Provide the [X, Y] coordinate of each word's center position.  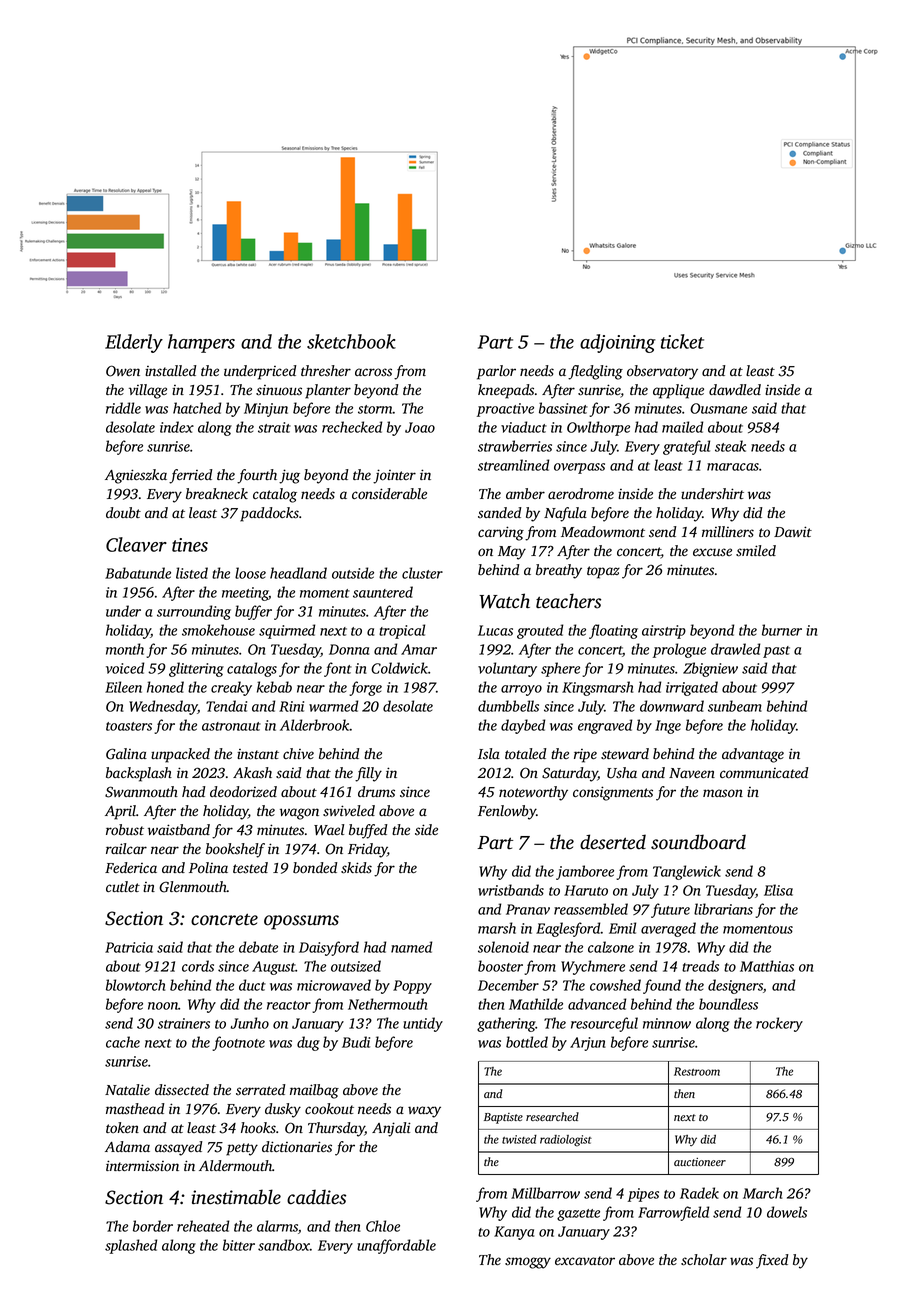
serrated [261, 1089]
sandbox [284, 1245]
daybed [523, 726]
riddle [123, 408]
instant [258, 754]
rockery [779, 1024]
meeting [245, 594]
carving [501, 533]
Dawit [793, 531]
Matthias [767, 966]
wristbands [511, 890]
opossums [301, 922]
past [776, 652]
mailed [682, 427]
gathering [506, 1024]
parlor [496, 372]
